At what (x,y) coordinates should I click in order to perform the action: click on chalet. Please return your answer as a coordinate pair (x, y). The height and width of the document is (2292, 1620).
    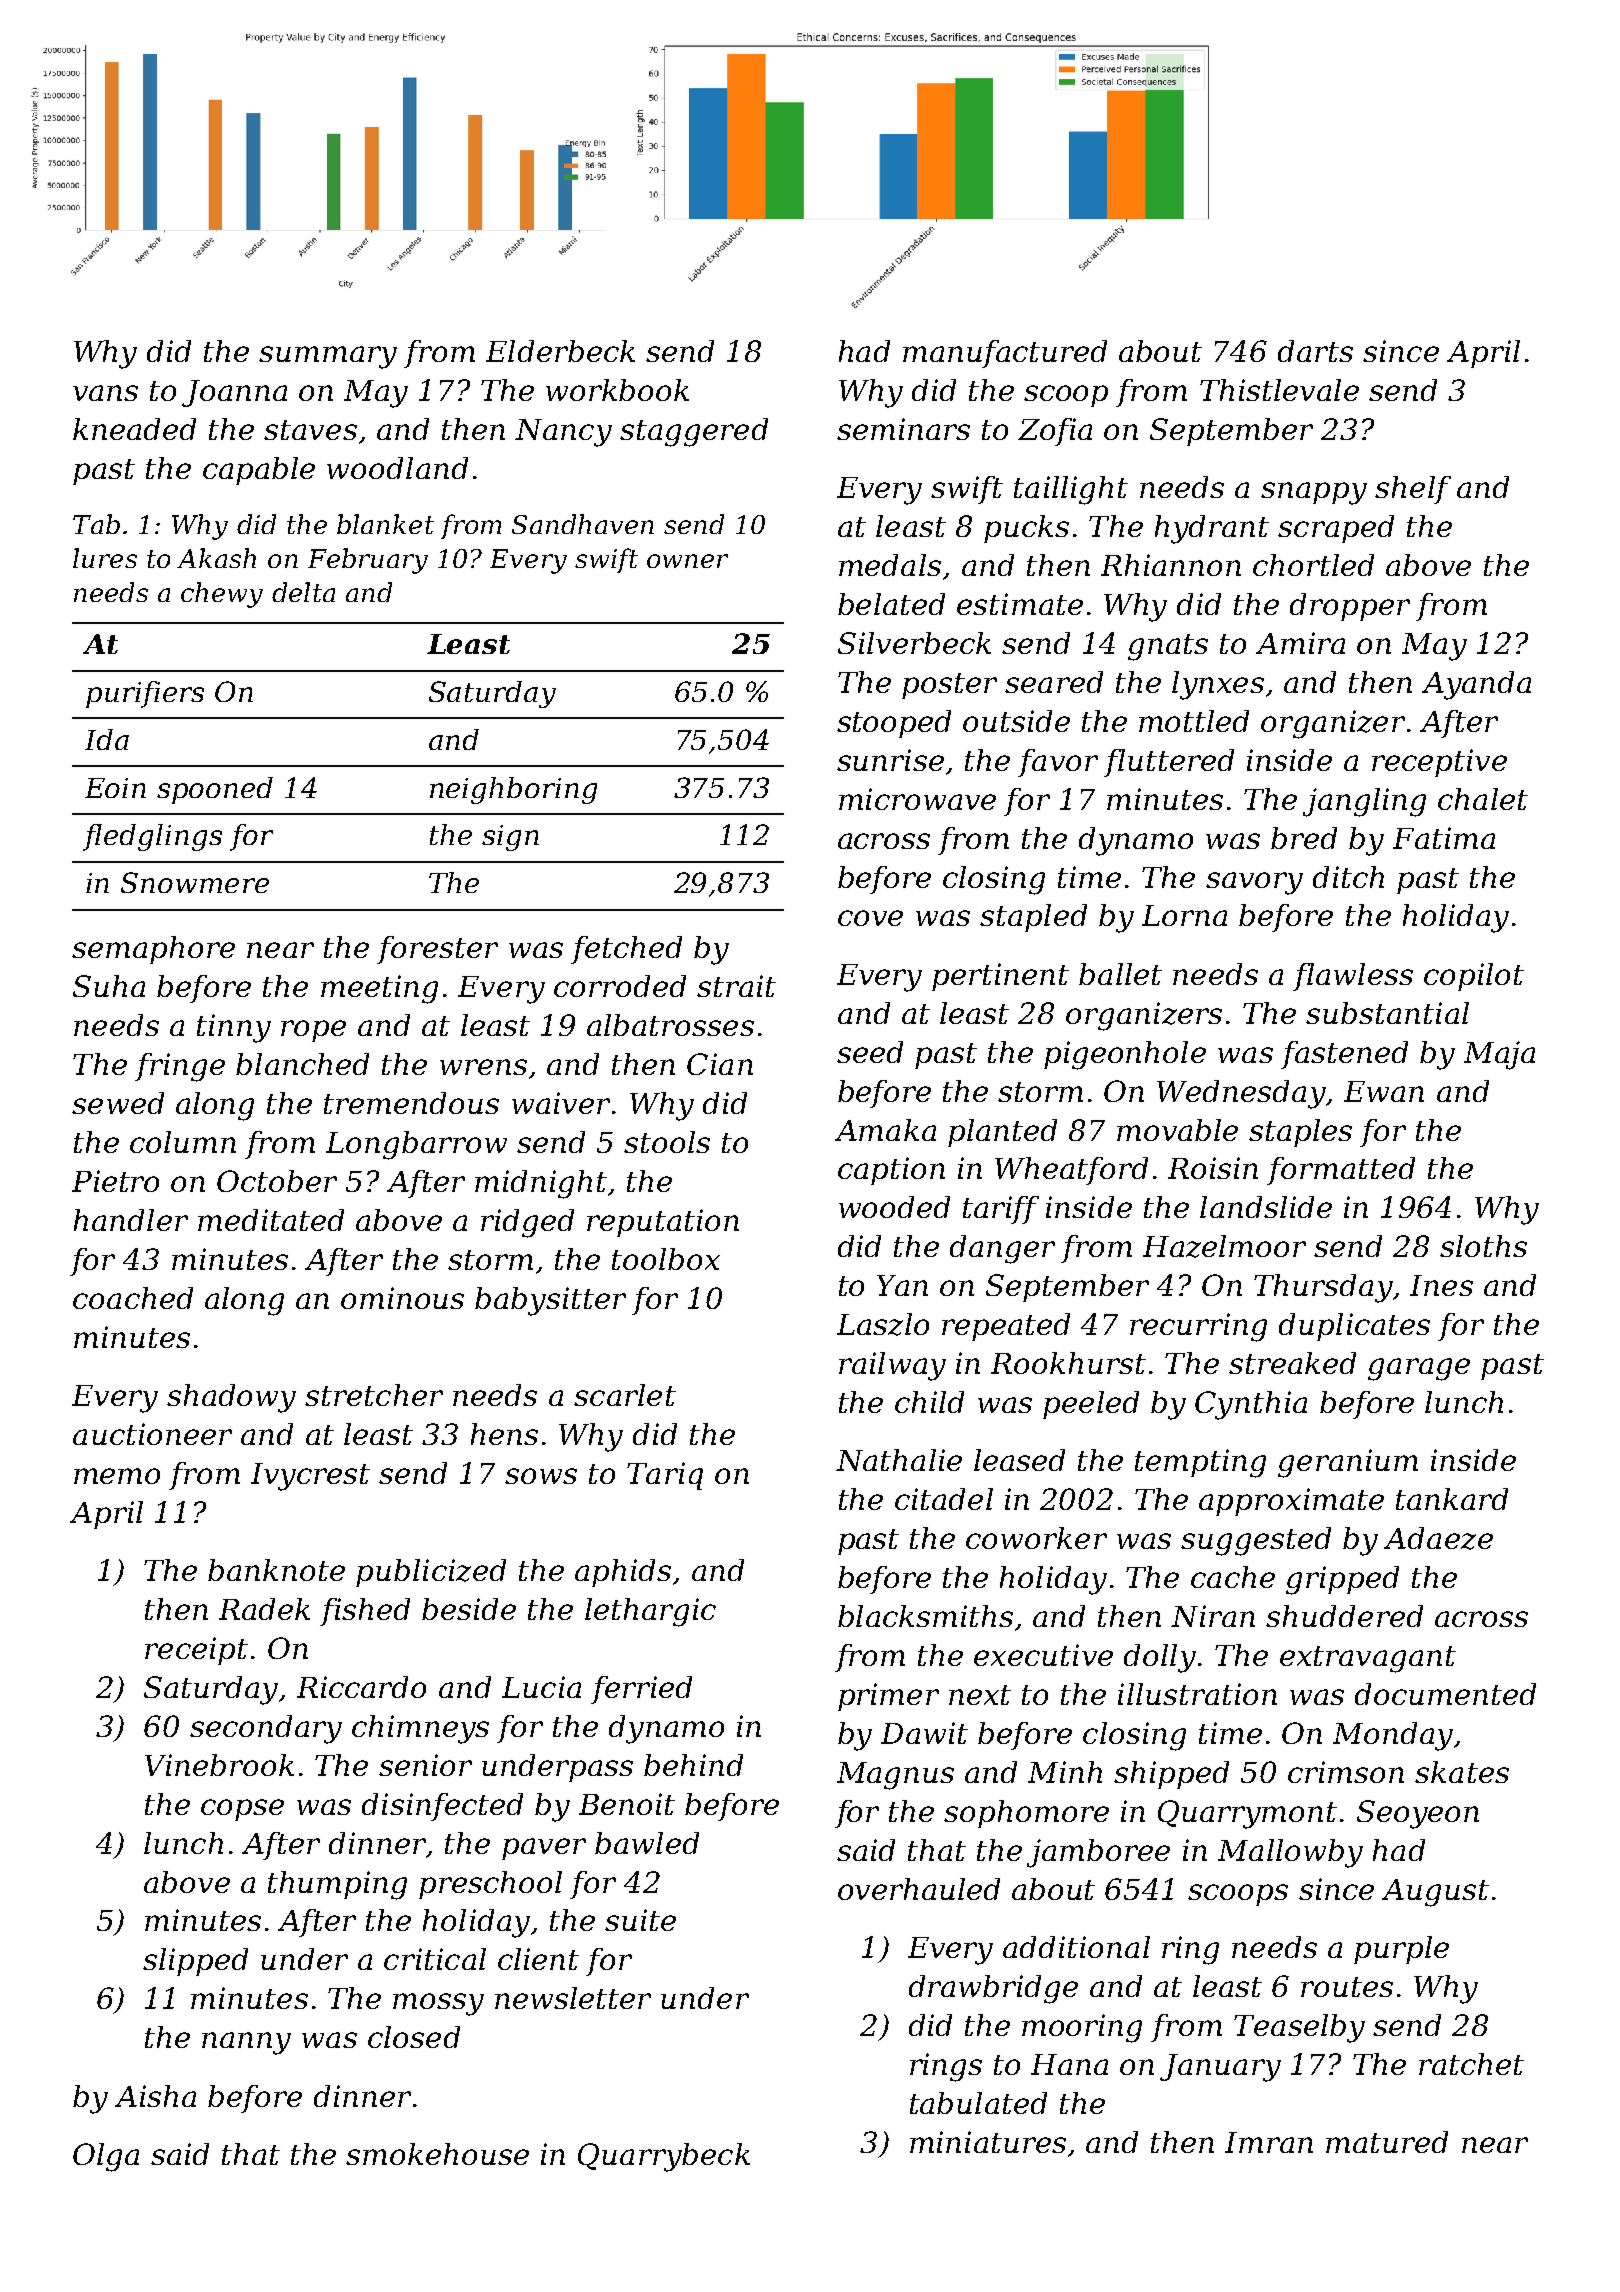
    Looking at the image, I should click on (1483, 799).
